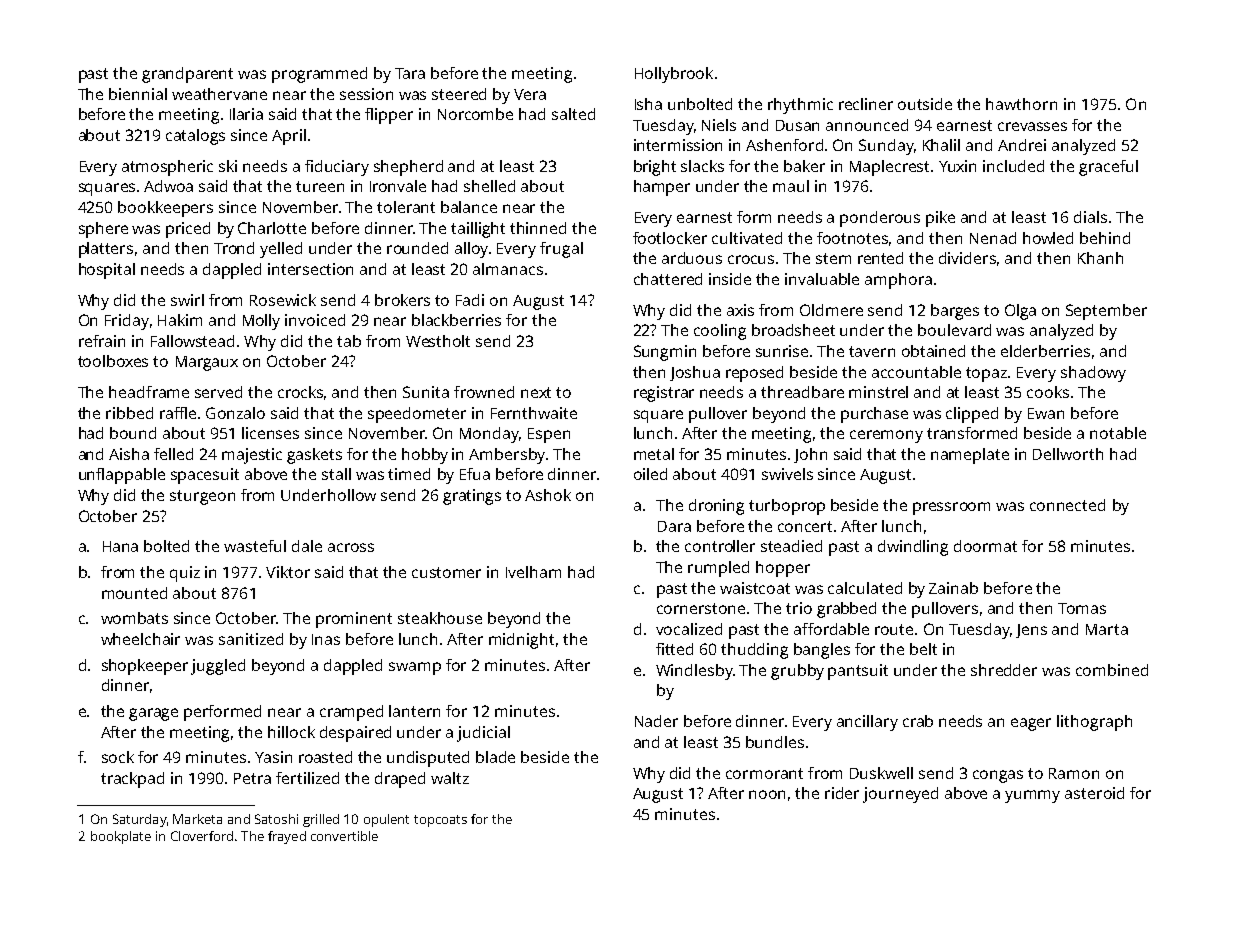  Describe the element at coordinates (674, 75) in the screenshot. I see `Hollybrook` at that location.
